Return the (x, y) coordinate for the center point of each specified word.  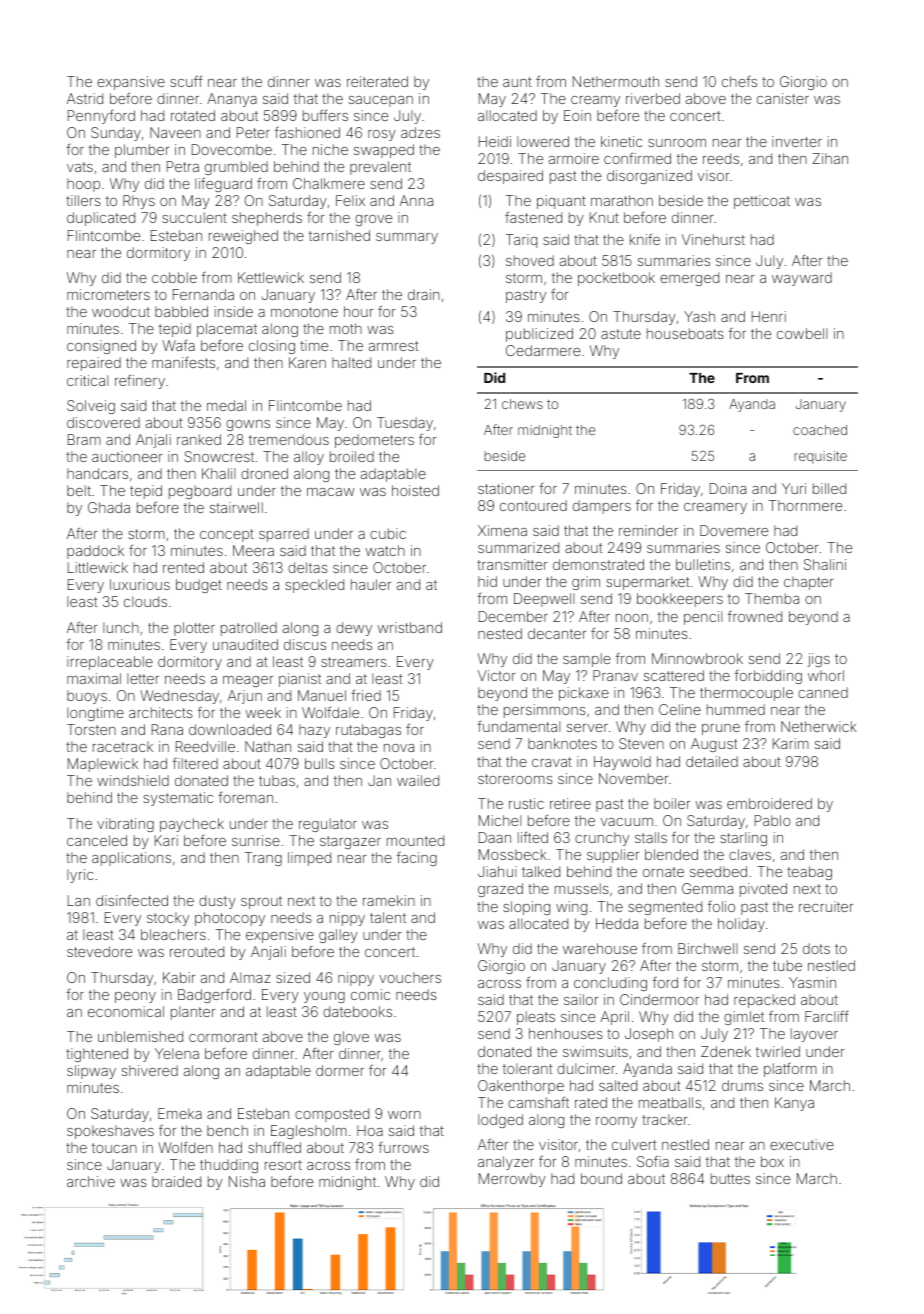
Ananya (232, 100)
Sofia (653, 1161)
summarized (518, 547)
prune (721, 729)
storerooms (515, 779)
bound (601, 1178)
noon (632, 618)
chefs (739, 81)
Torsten (91, 729)
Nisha (247, 1181)
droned (264, 473)
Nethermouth (616, 81)
